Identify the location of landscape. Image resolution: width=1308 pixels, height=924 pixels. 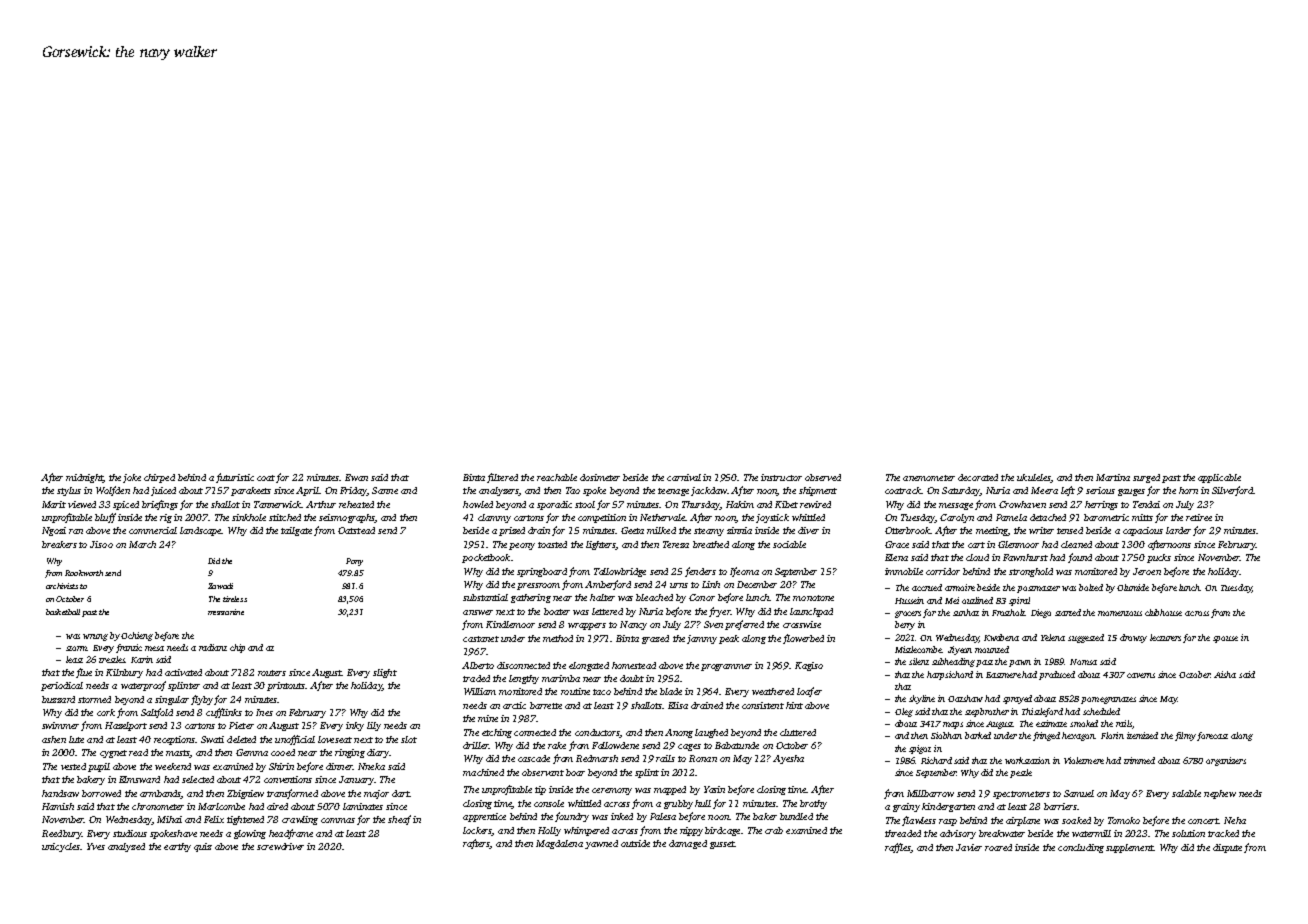
(201, 531).
